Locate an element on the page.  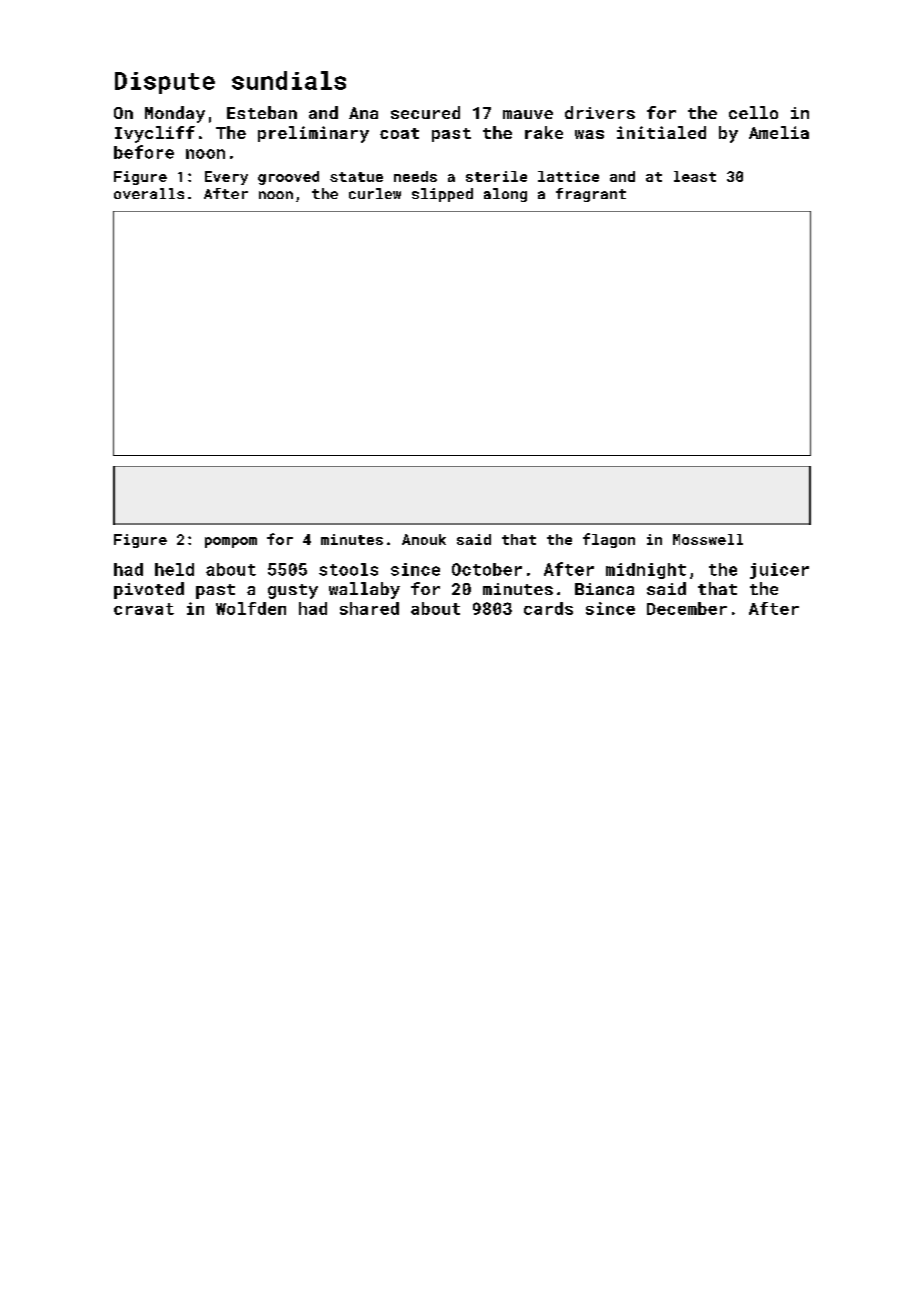
coat is located at coordinates (399, 133).
